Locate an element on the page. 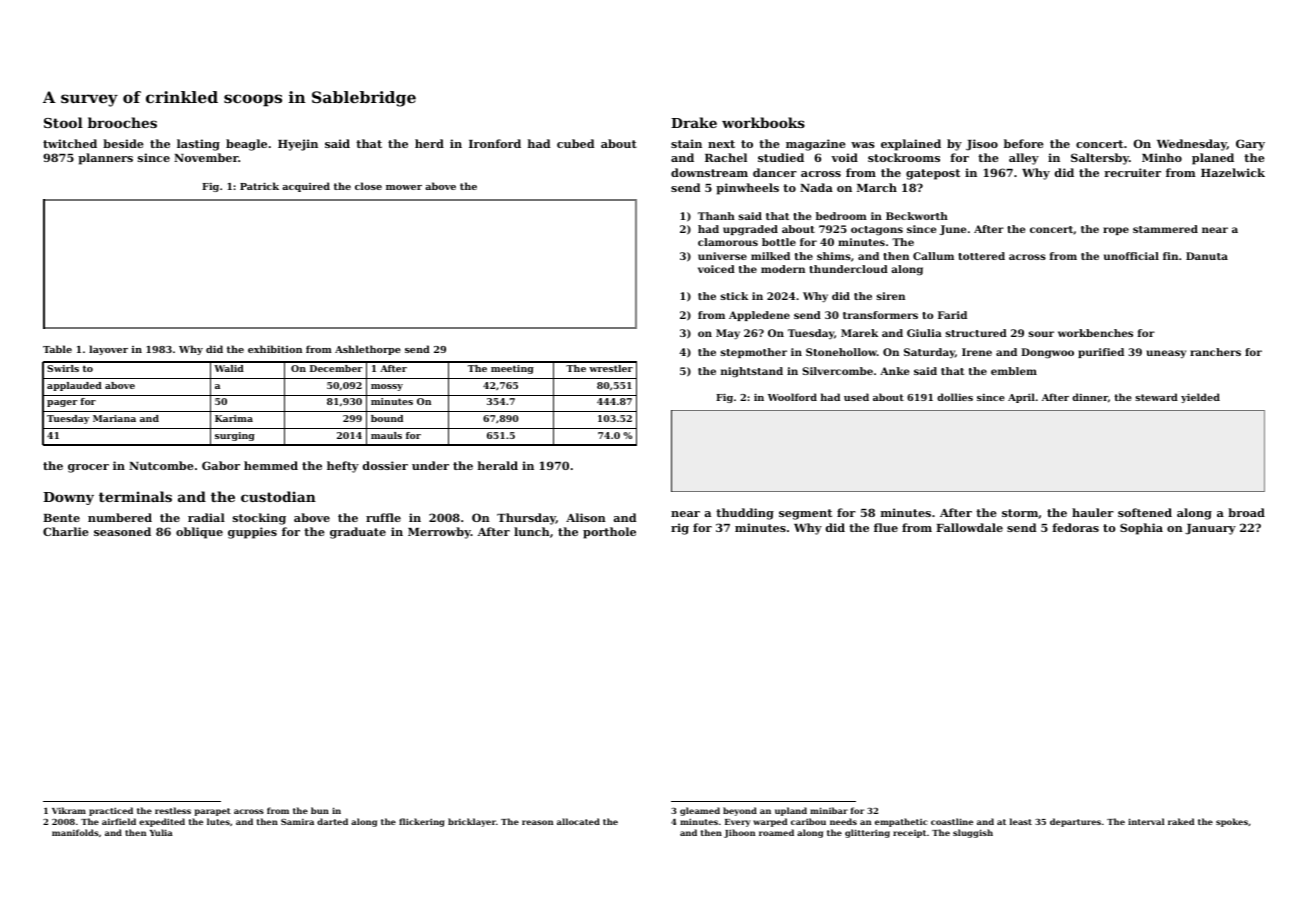  flue is located at coordinates (886, 527).
